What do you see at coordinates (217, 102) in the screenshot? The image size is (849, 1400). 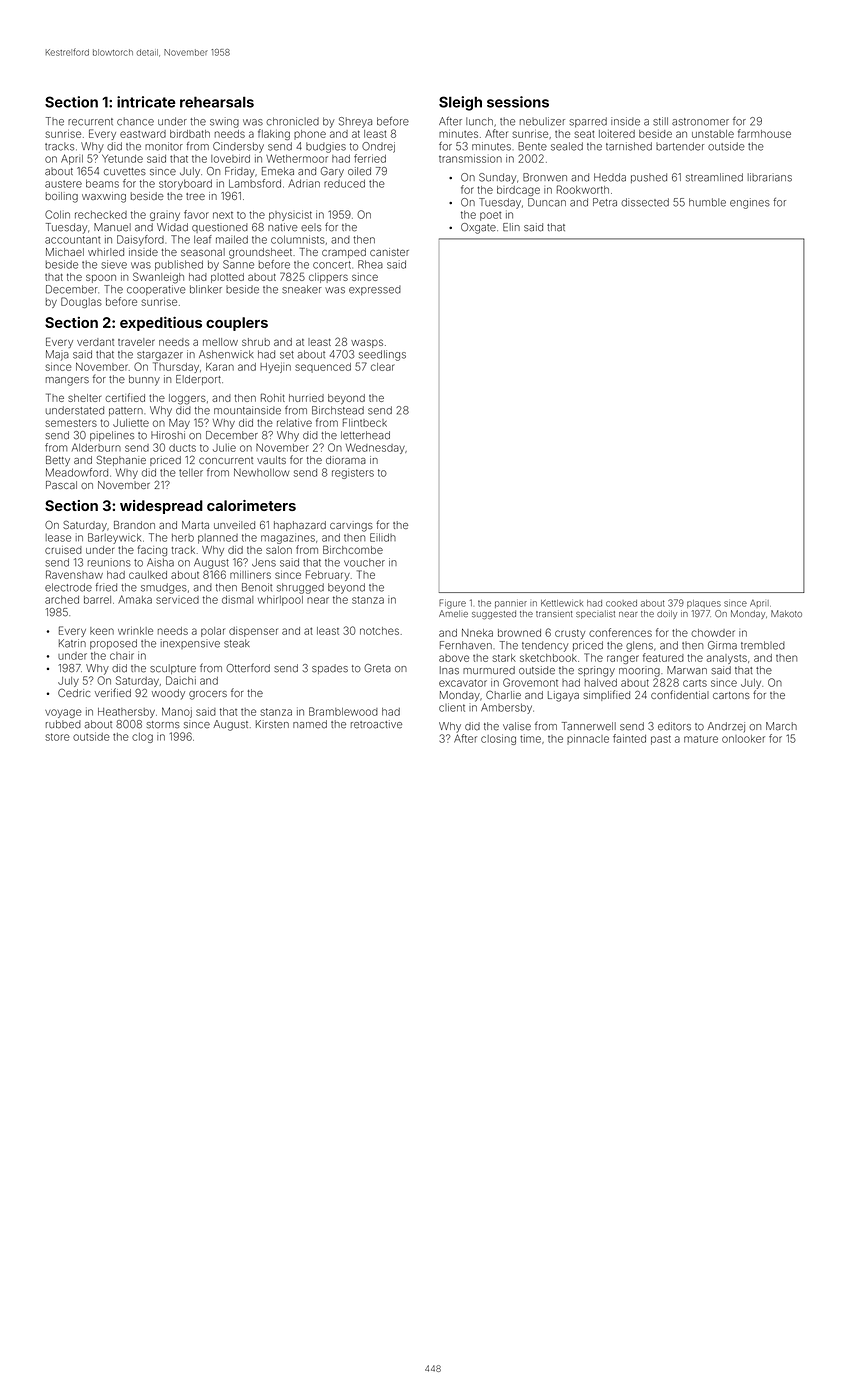 I see `rehearsals` at bounding box center [217, 102].
